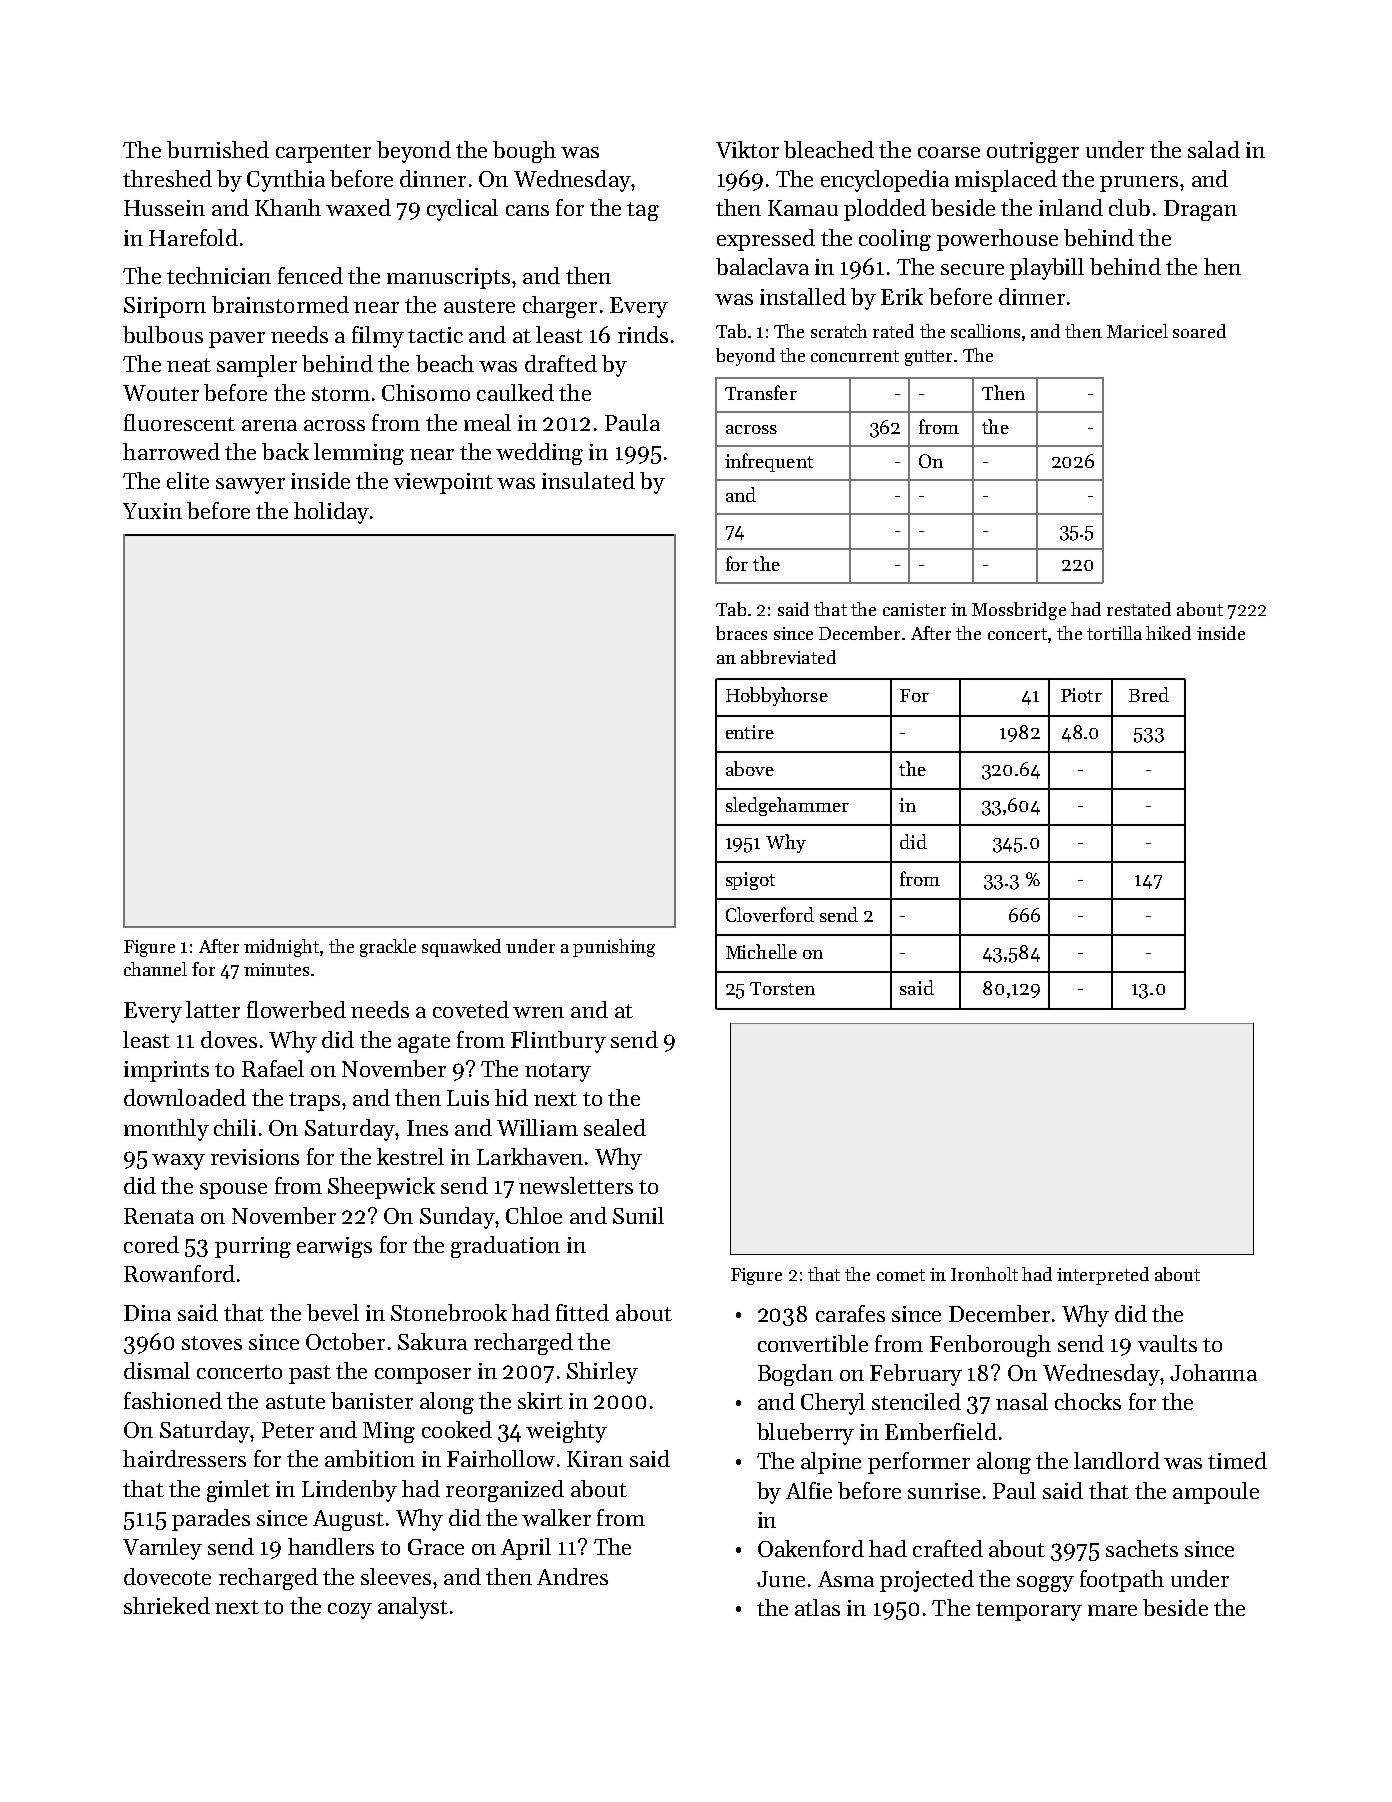  Describe the element at coordinates (436, 1547) in the document. I see `Grace` at that location.
